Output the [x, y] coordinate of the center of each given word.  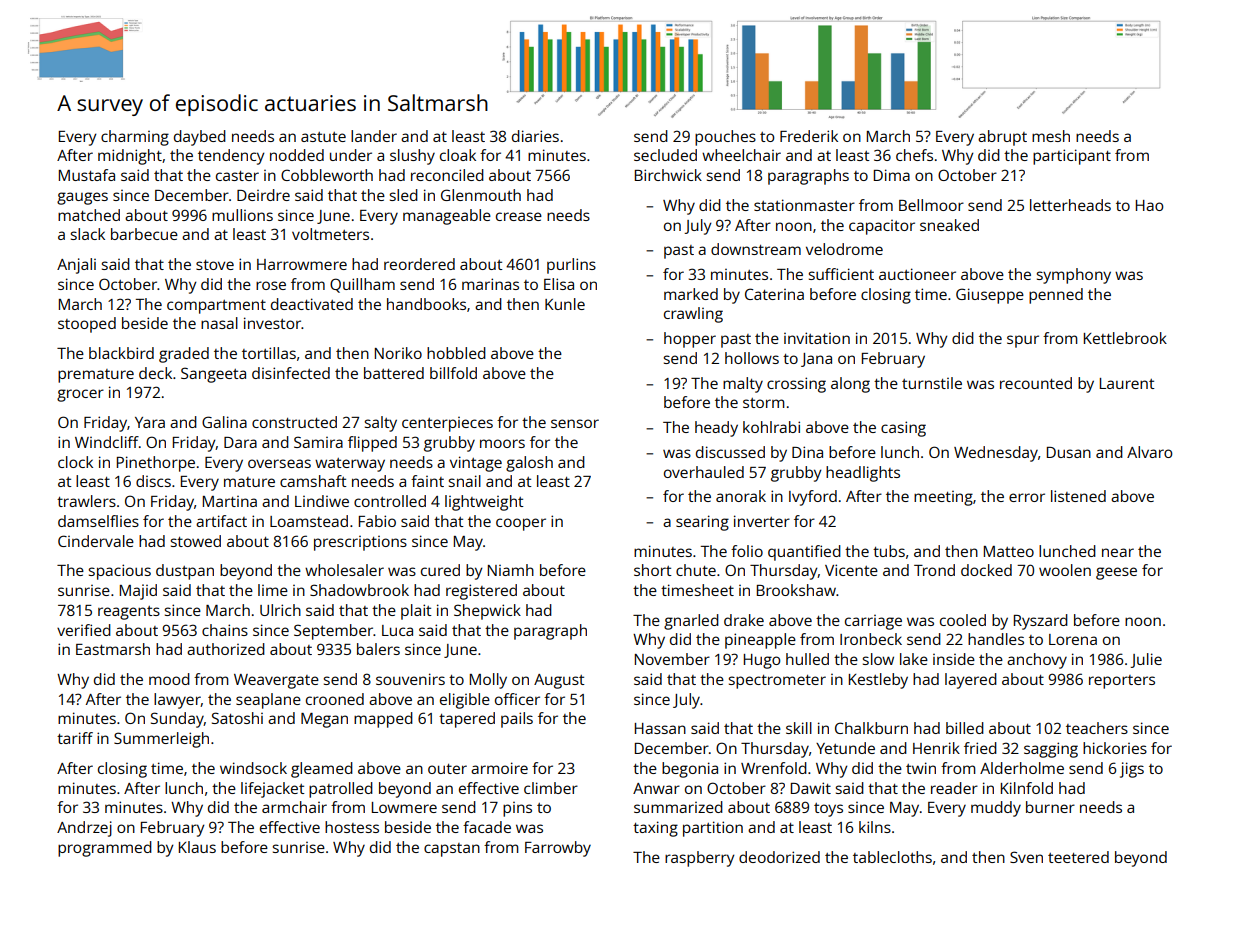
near [1118, 552]
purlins [571, 266]
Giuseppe [990, 296]
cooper [521, 524]
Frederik [809, 136]
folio [747, 551]
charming [135, 138]
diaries [535, 136]
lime [273, 590]
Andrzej [84, 829]
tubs [889, 551]
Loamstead [309, 521]
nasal [219, 323]
